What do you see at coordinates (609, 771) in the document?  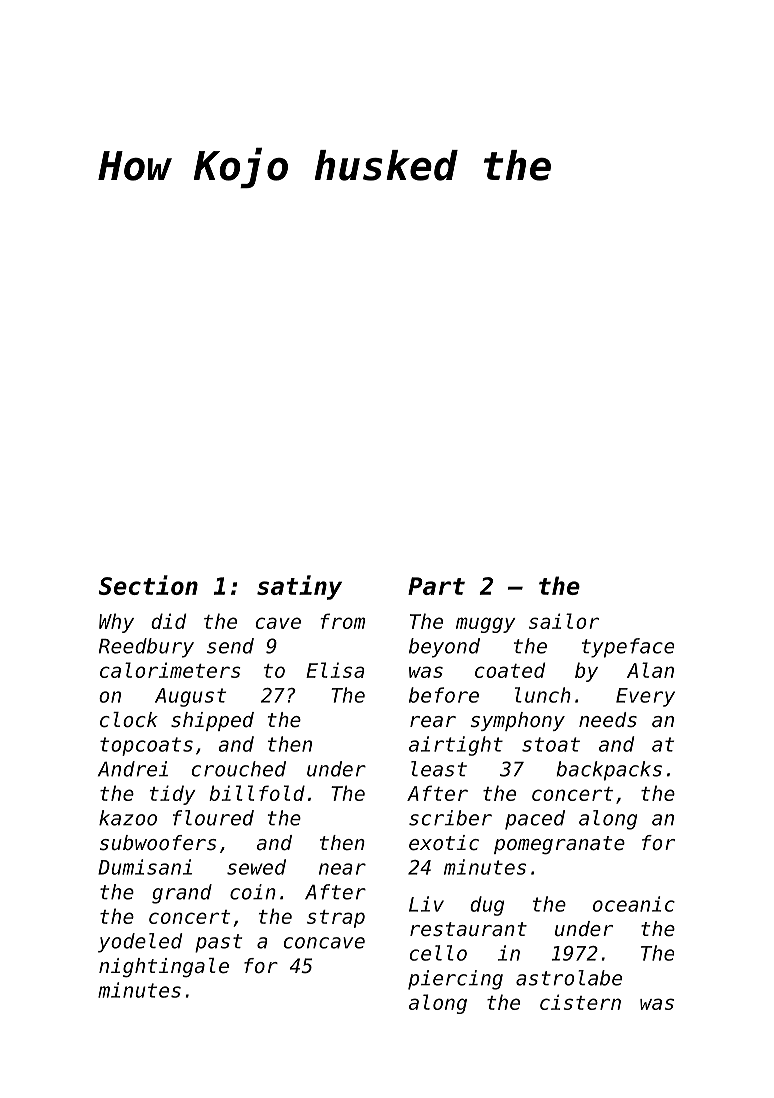 I see `backpacks` at bounding box center [609, 771].
